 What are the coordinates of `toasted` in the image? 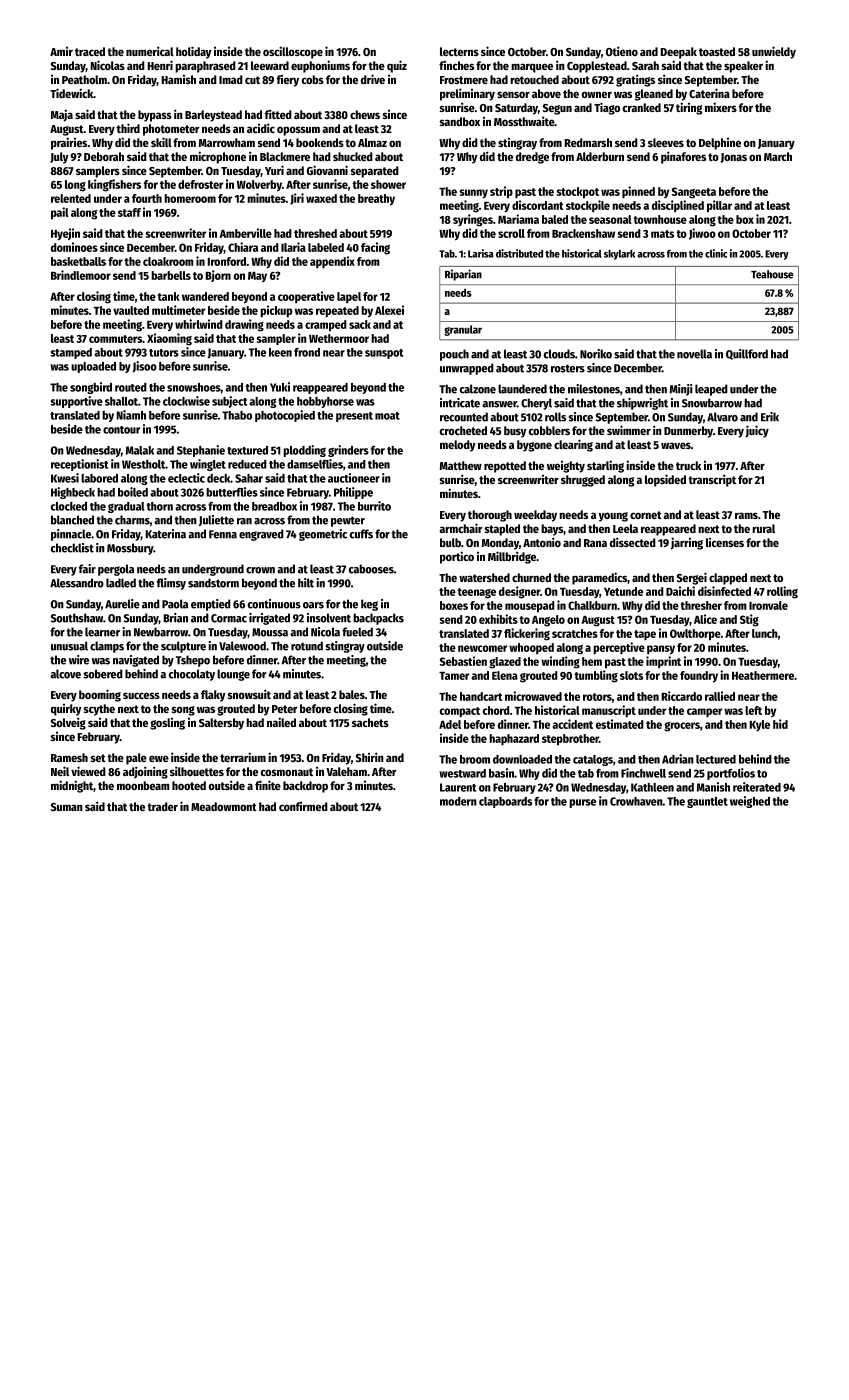 It's located at (717, 51).
